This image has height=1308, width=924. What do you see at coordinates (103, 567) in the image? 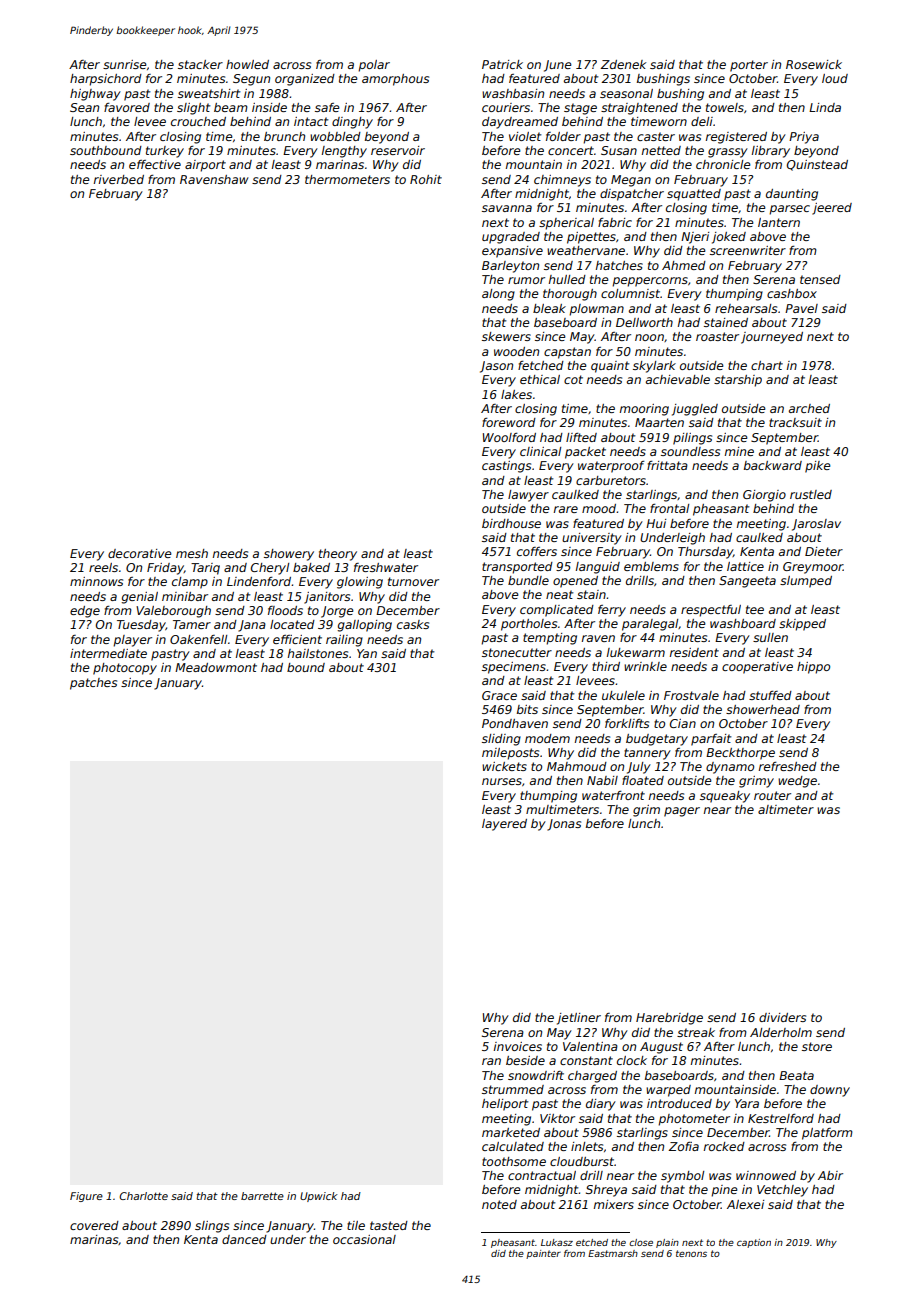
I see `reels` at bounding box center [103, 567].
